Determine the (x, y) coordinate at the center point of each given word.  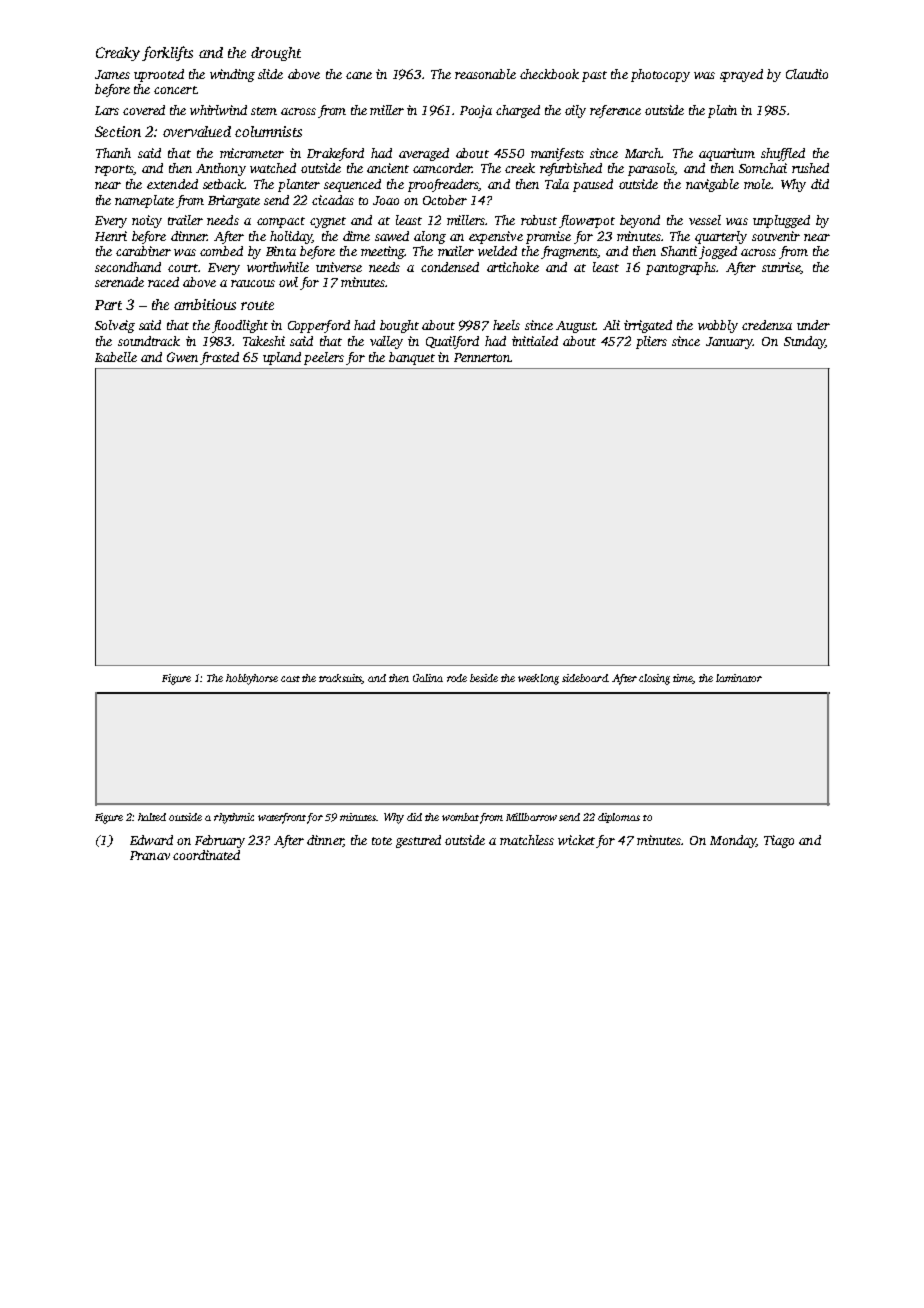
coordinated (206, 855)
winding (232, 75)
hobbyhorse (252, 679)
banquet (412, 358)
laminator (739, 678)
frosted (219, 358)
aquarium (727, 154)
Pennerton (482, 357)
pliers (651, 342)
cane (359, 75)
